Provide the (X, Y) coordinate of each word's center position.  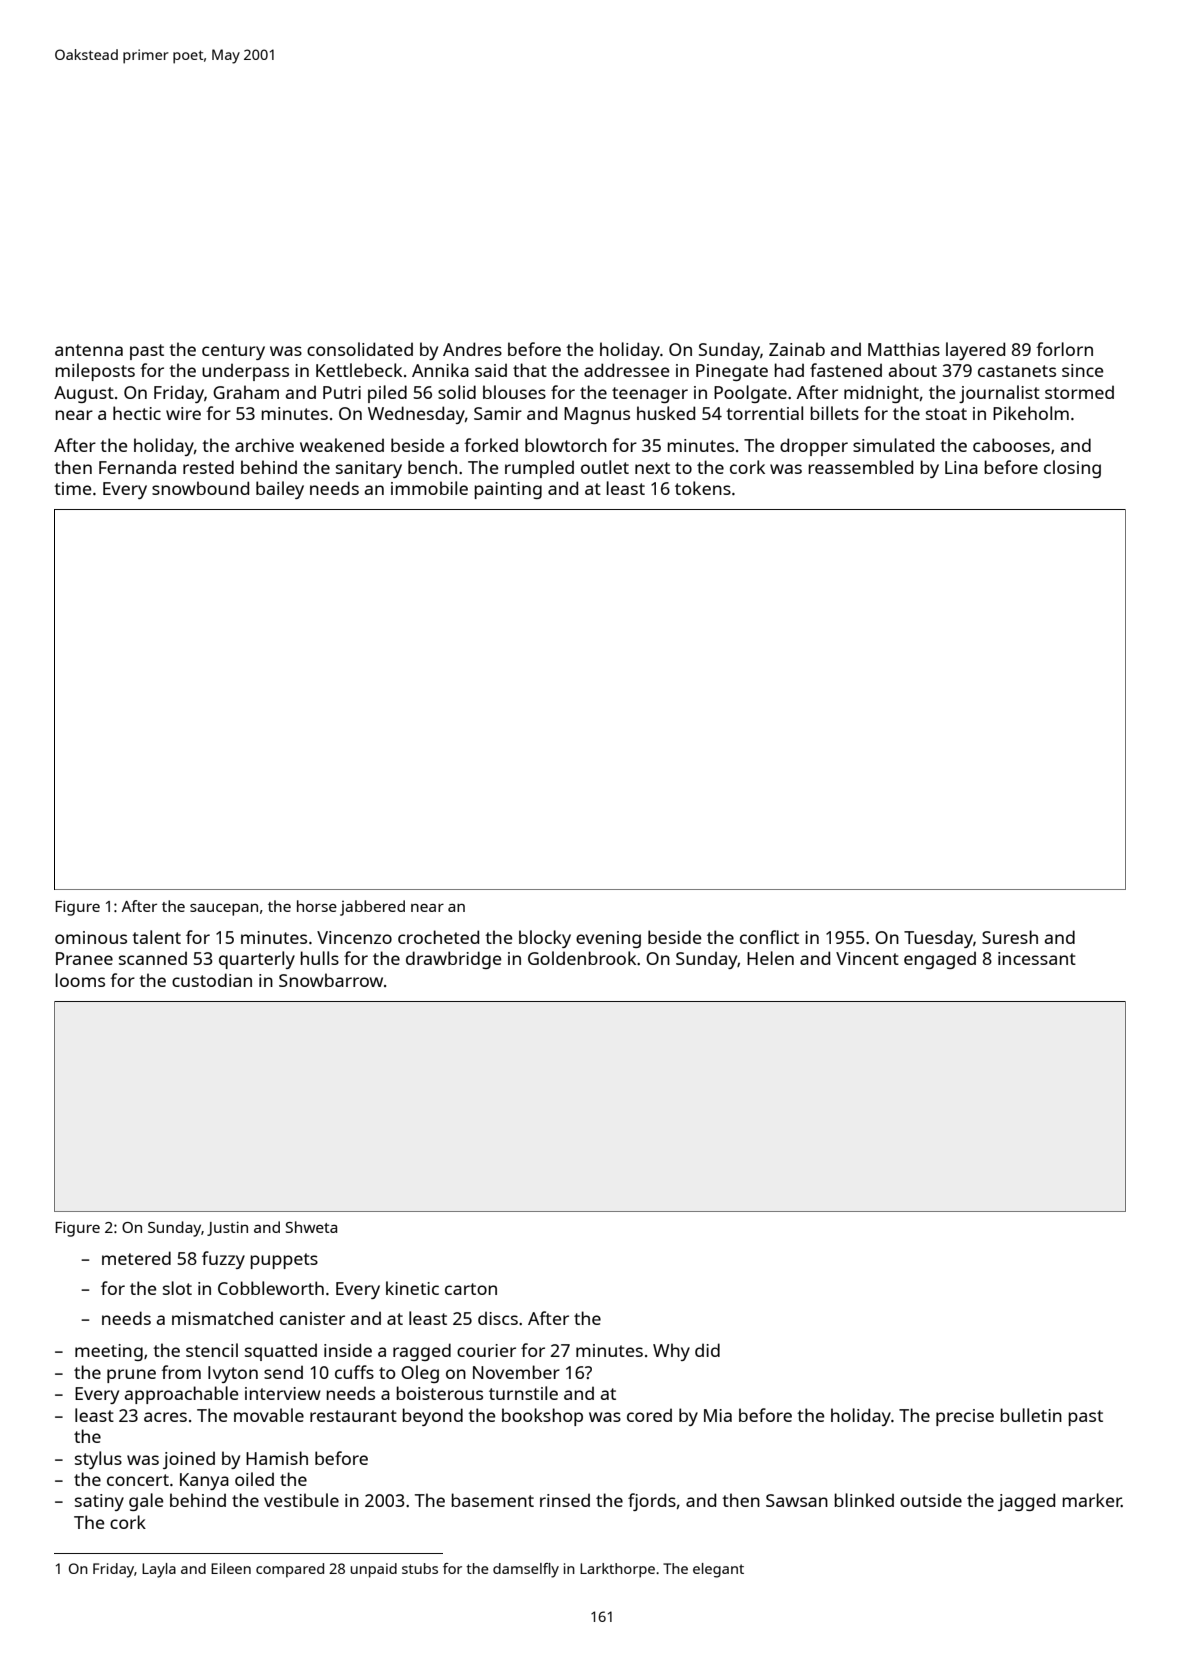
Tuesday (938, 939)
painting (508, 490)
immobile (429, 488)
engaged (940, 960)
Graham (246, 392)
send (283, 1372)
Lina (961, 467)
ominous (91, 937)
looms (80, 980)
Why (671, 1352)
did (707, 1350)
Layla (159, 1570)
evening (608, 939)
